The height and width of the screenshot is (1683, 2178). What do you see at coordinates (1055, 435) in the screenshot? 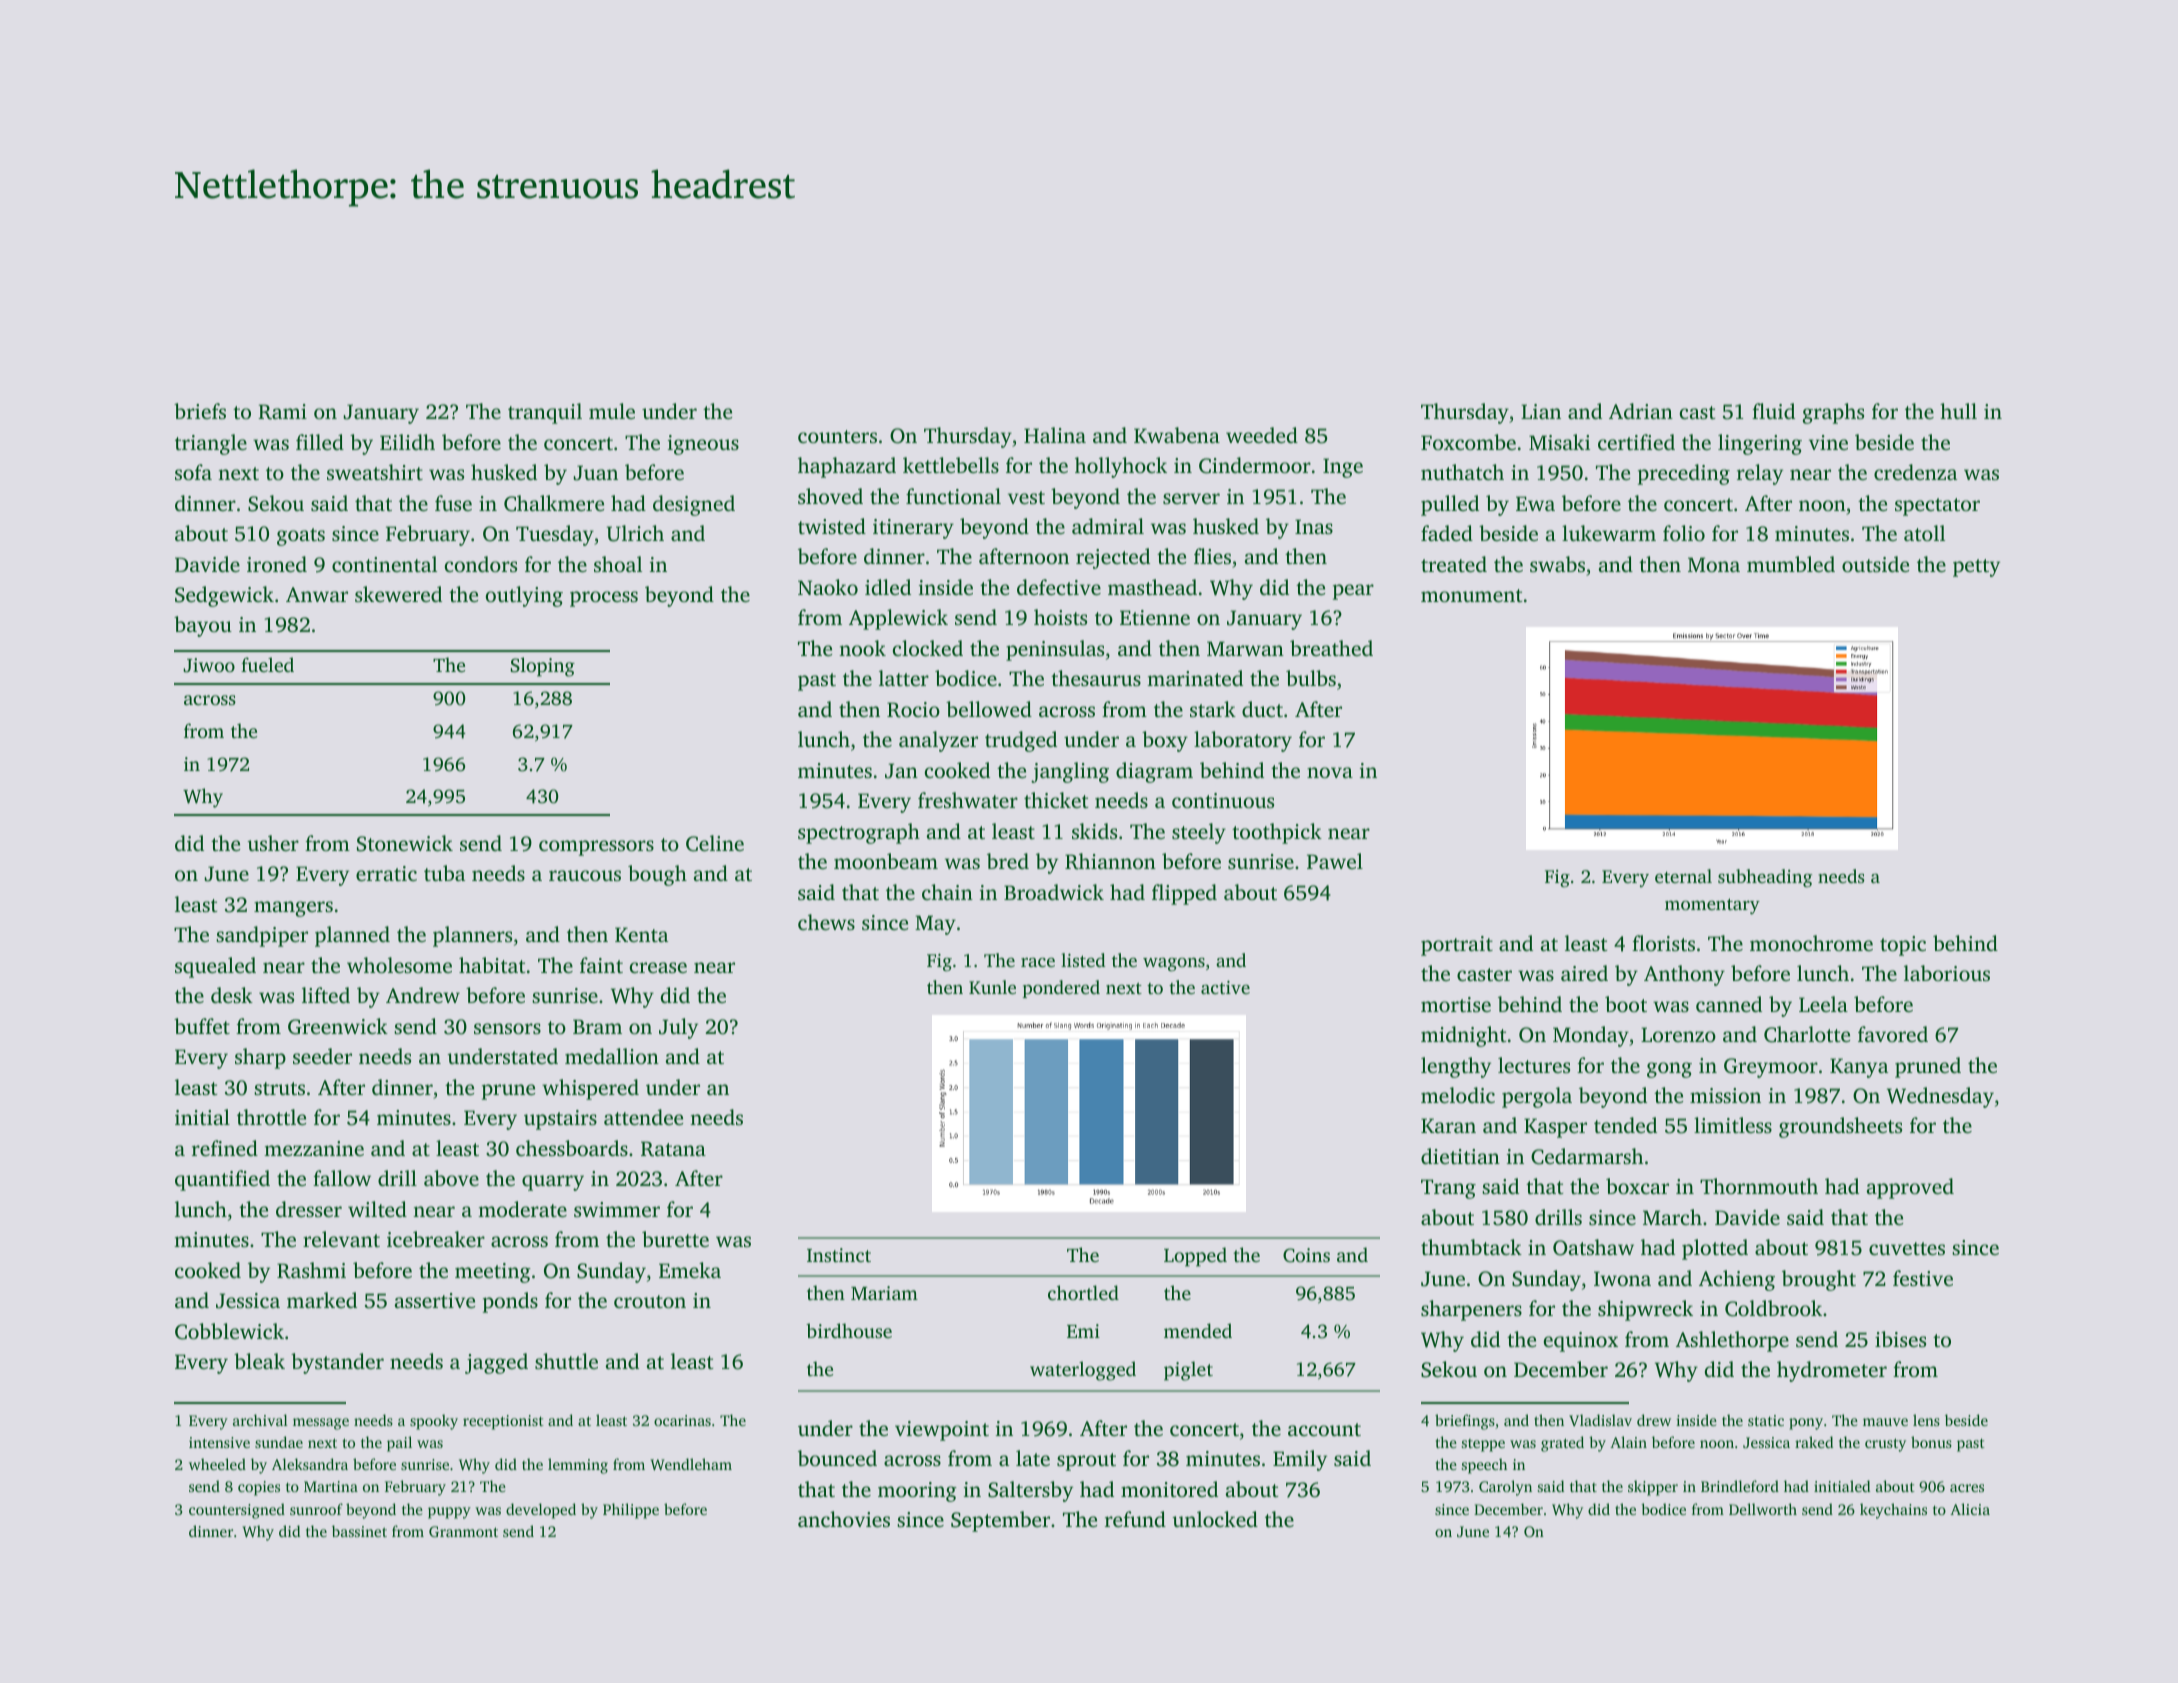
I see `Halina` at bounding box center [1055, 435].
